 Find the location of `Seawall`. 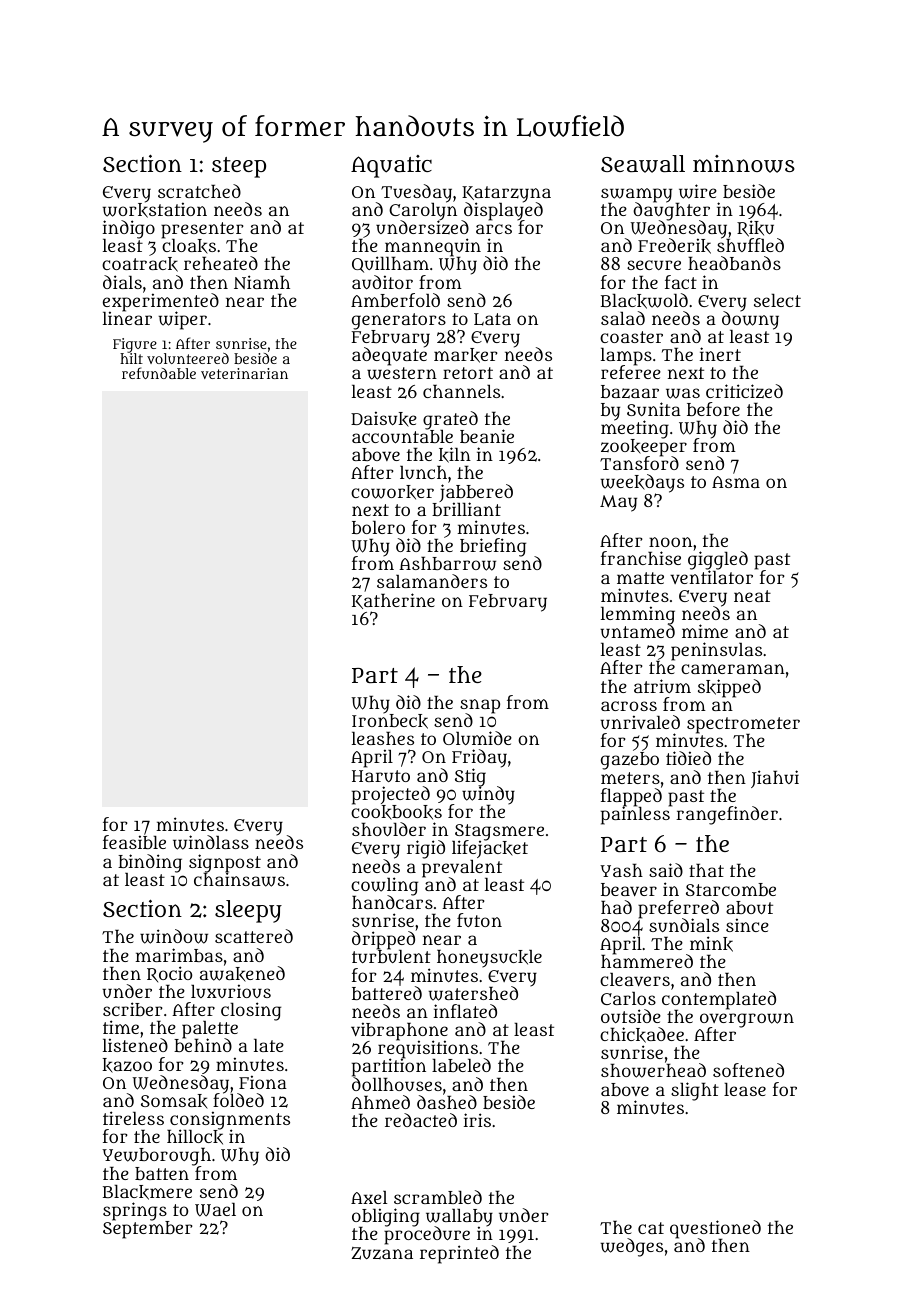

Seawall is located at coordinates (643, 164).
